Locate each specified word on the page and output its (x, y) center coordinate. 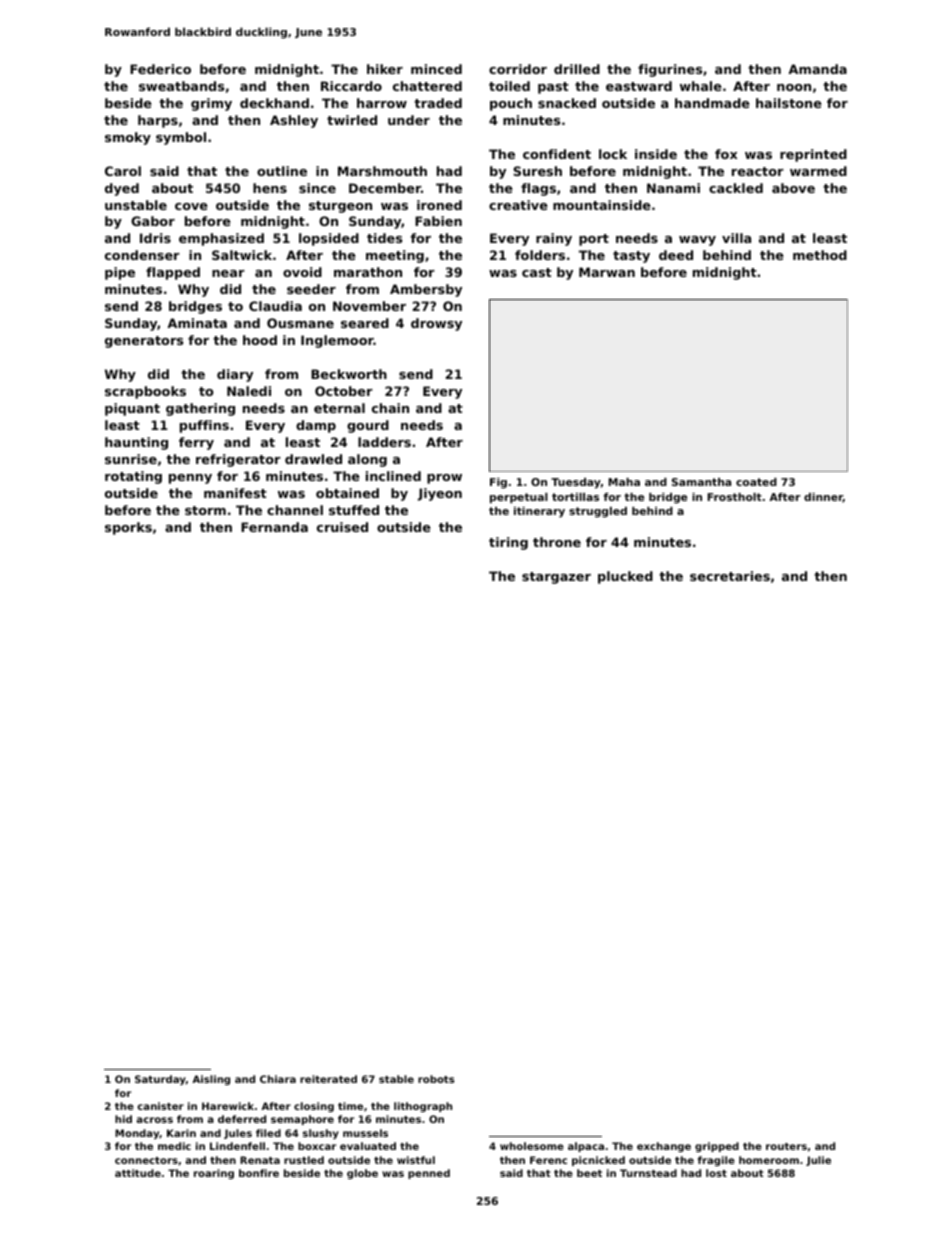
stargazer (556, 578)
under (409, 120)
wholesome (532, 1146)
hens (270, 188)
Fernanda (274, 527)
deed (676, 255)
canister (160, 1106)
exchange (664, 1147)
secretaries (730, 576)
